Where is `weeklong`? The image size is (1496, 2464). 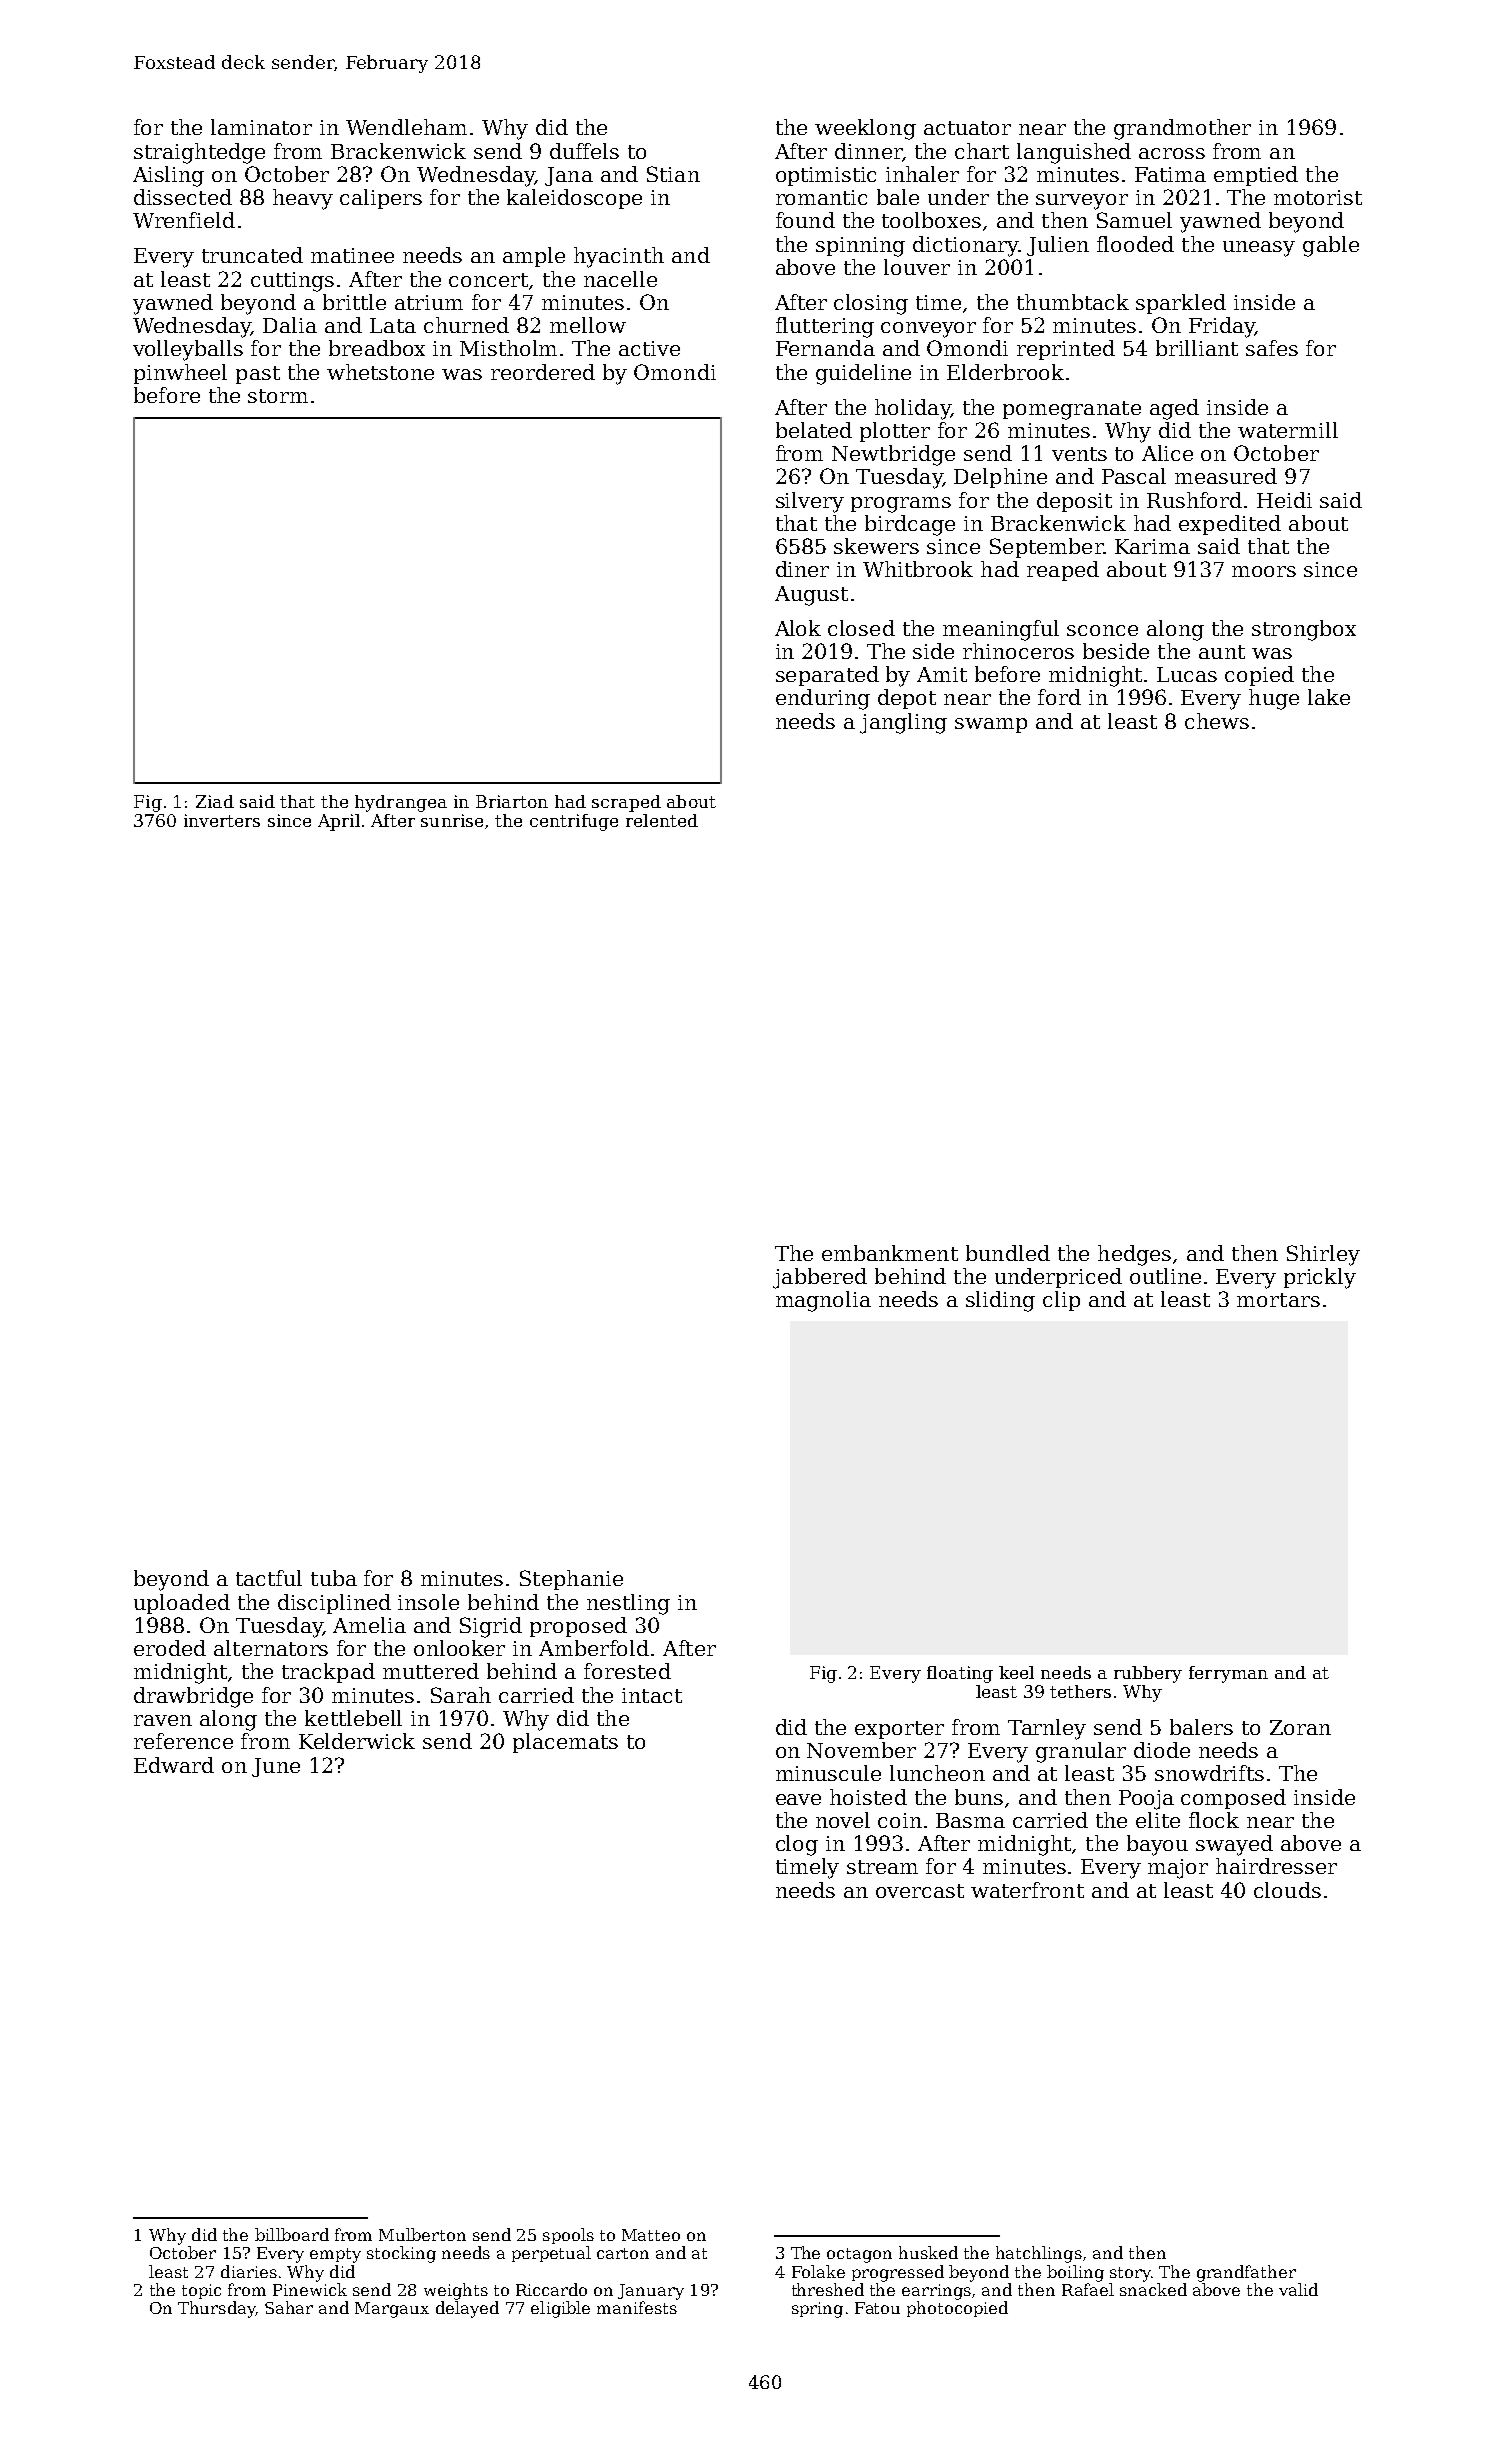 weeklong is located at coordinates (865, 129).
